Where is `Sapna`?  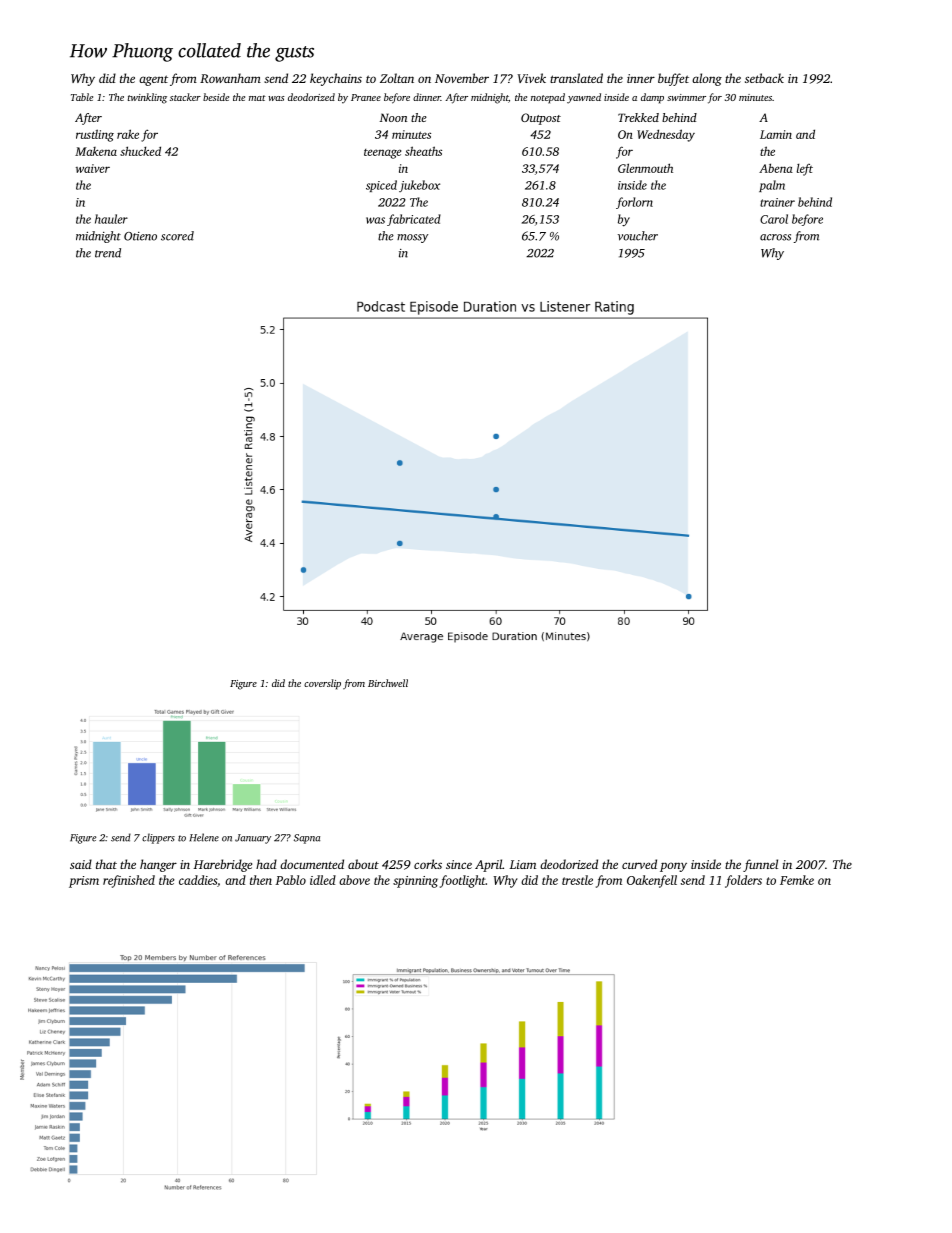 Sapna is located at coordinates (307, 839).
